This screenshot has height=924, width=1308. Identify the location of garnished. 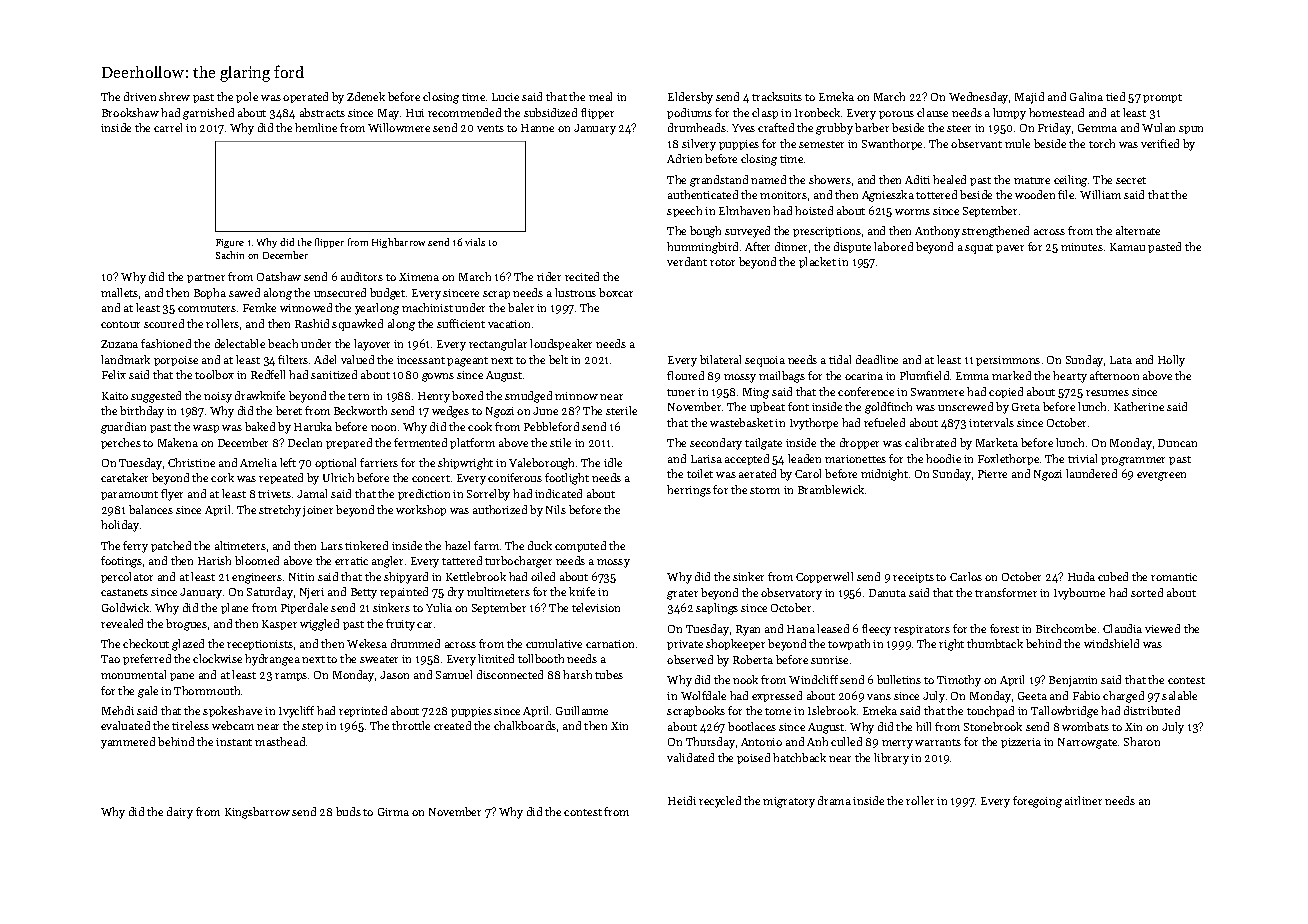
(208, 114).
